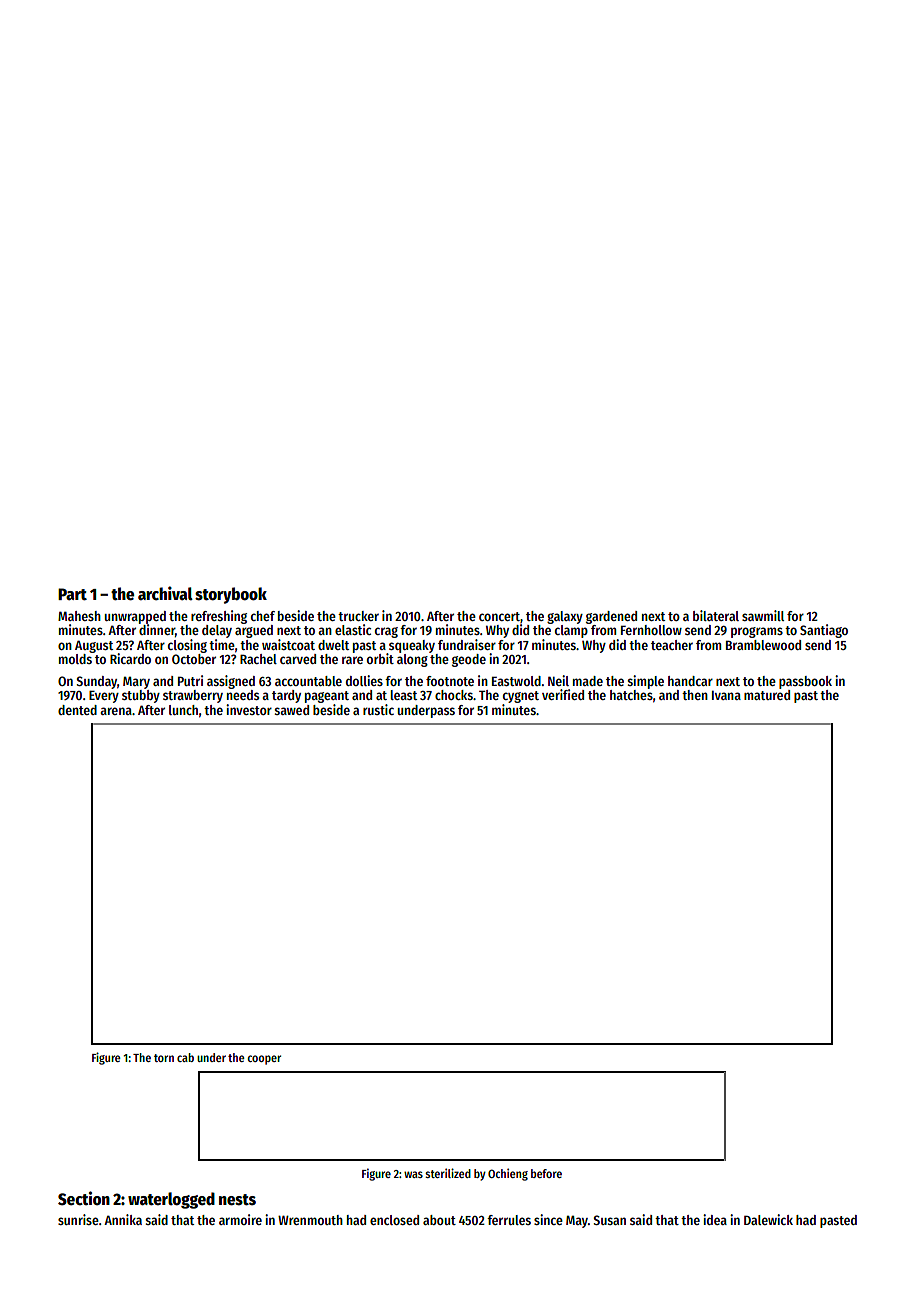 The image size is (924, 1314). What do you see at coordinates (264, 1060) in the screenshot?
I see `cooper` at bounding box center [264, 1060].
